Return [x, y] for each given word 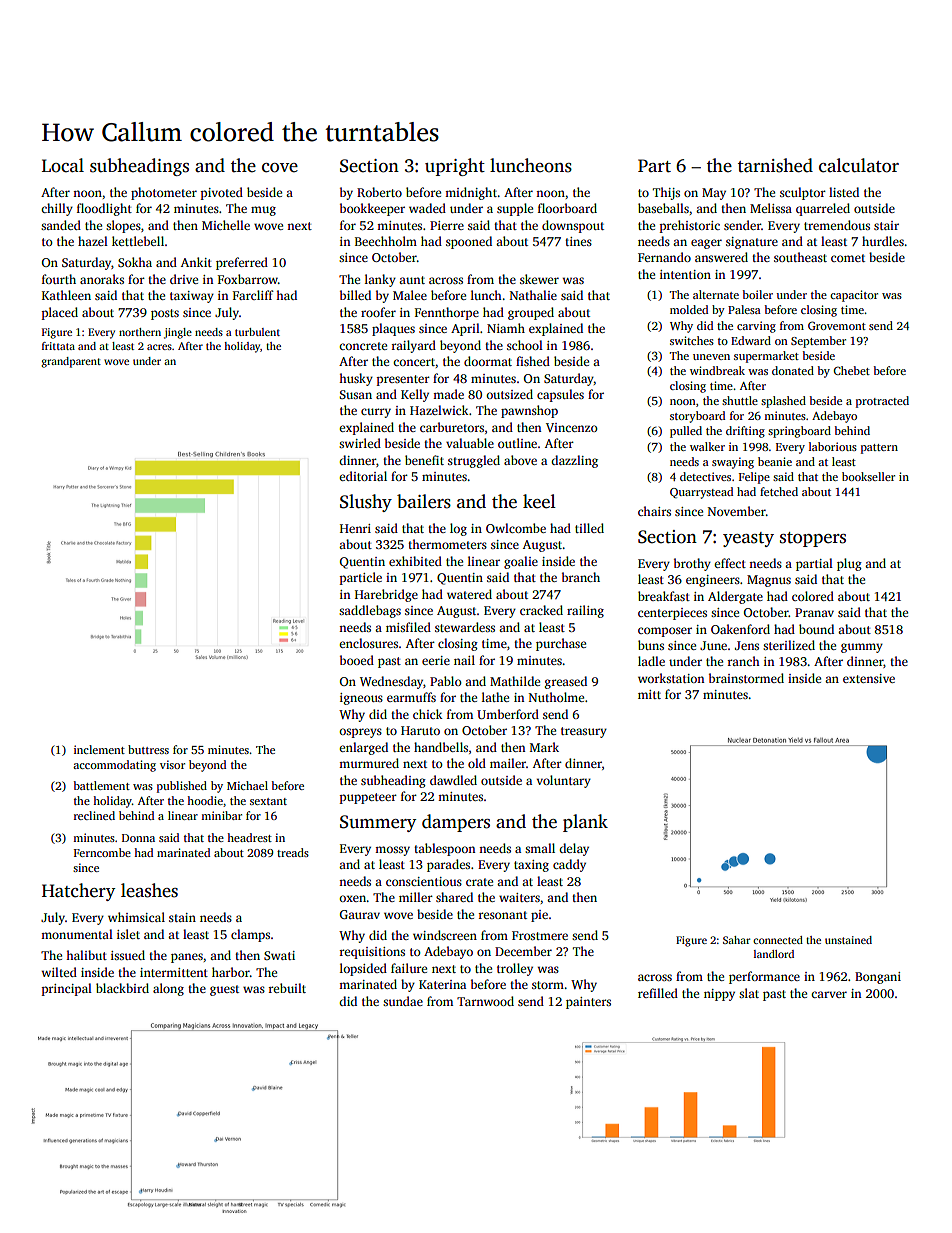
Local [63, 165]
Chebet [851, 370]
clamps [250, 935]
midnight [471, 193]
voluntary [563, 781]
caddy [569, 865]
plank [585, 823]
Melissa [771, 208]
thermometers [447, 544]
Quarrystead [701, 493]
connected [778, 940]
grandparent [71, 362]
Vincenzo [572, 427]
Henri [355, 528]
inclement [99, 749]
